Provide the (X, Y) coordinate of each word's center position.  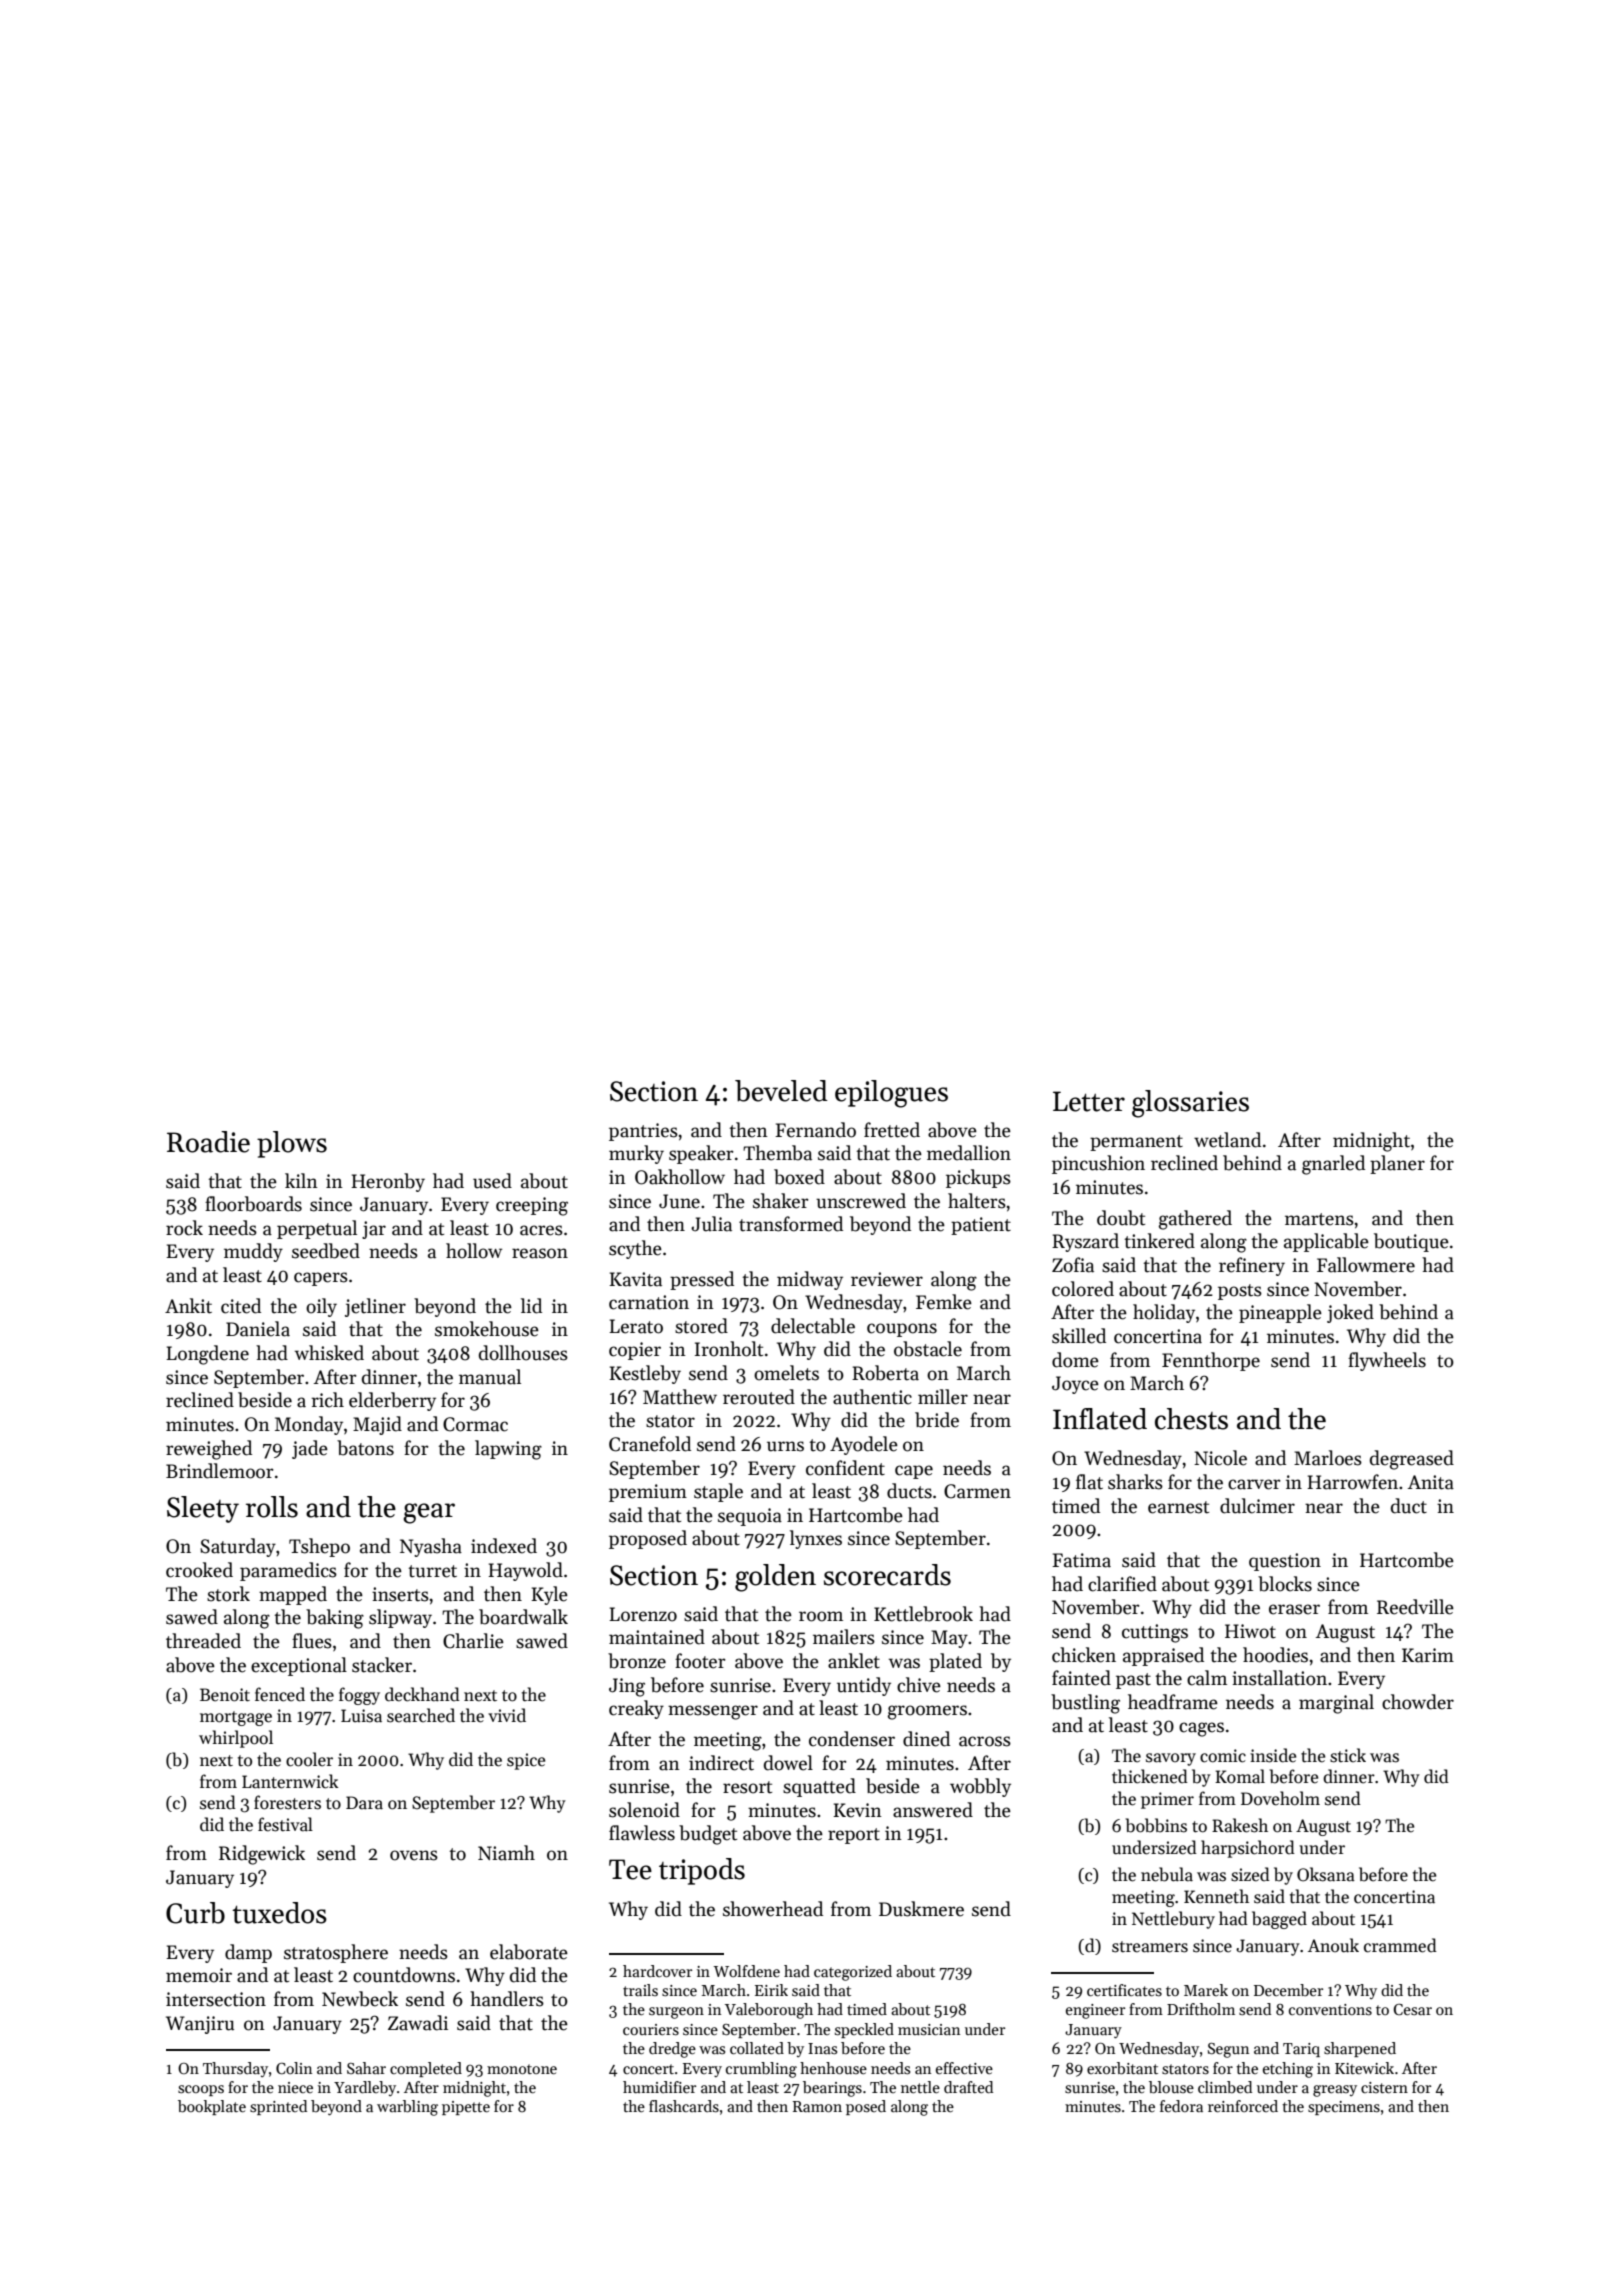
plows (292, 1144)
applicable (1326, 1242)
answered (933, 1810)
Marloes (1328, 1458)
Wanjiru (200, 2025)
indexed (504, 1546)
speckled (864, 2030)
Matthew (680, 1397)
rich (327, 1400)
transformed (791, 1224)
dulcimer (1257, 1506)
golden (775, 1578)
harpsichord (1248, 1849)
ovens (414, 1855)
